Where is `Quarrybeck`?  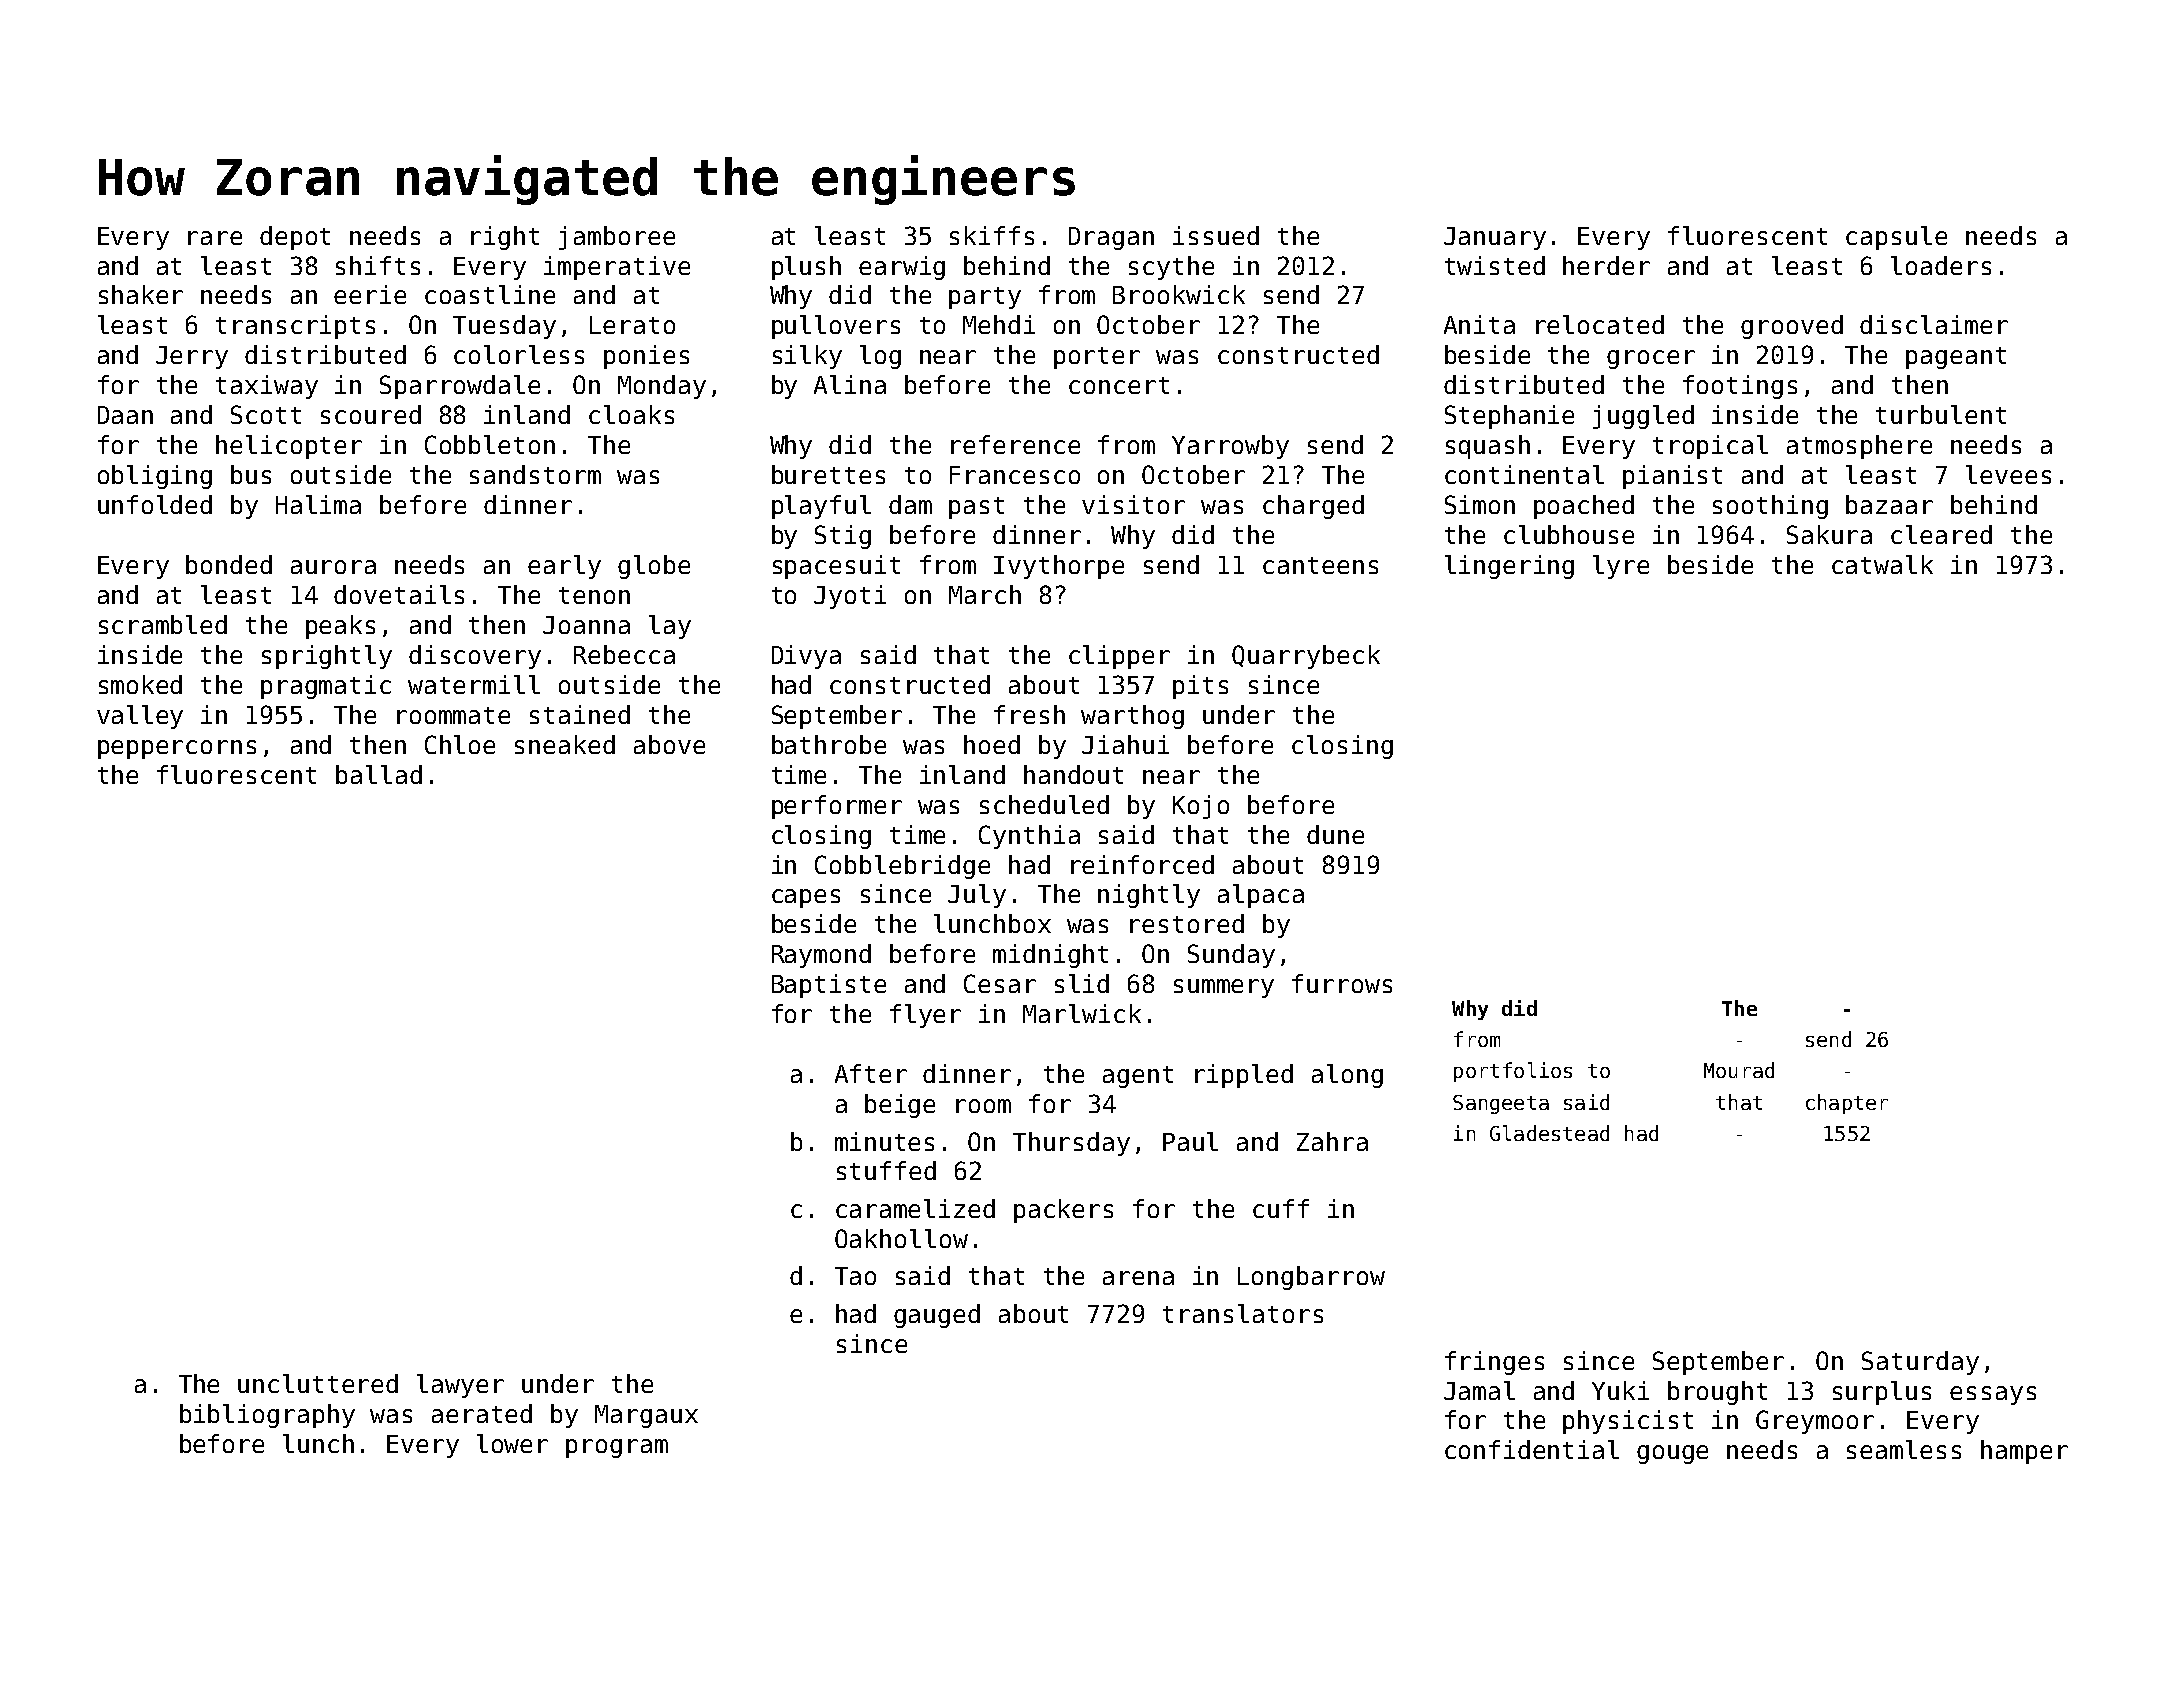
Quarrybeck is located at coordinates (1306, 657).
